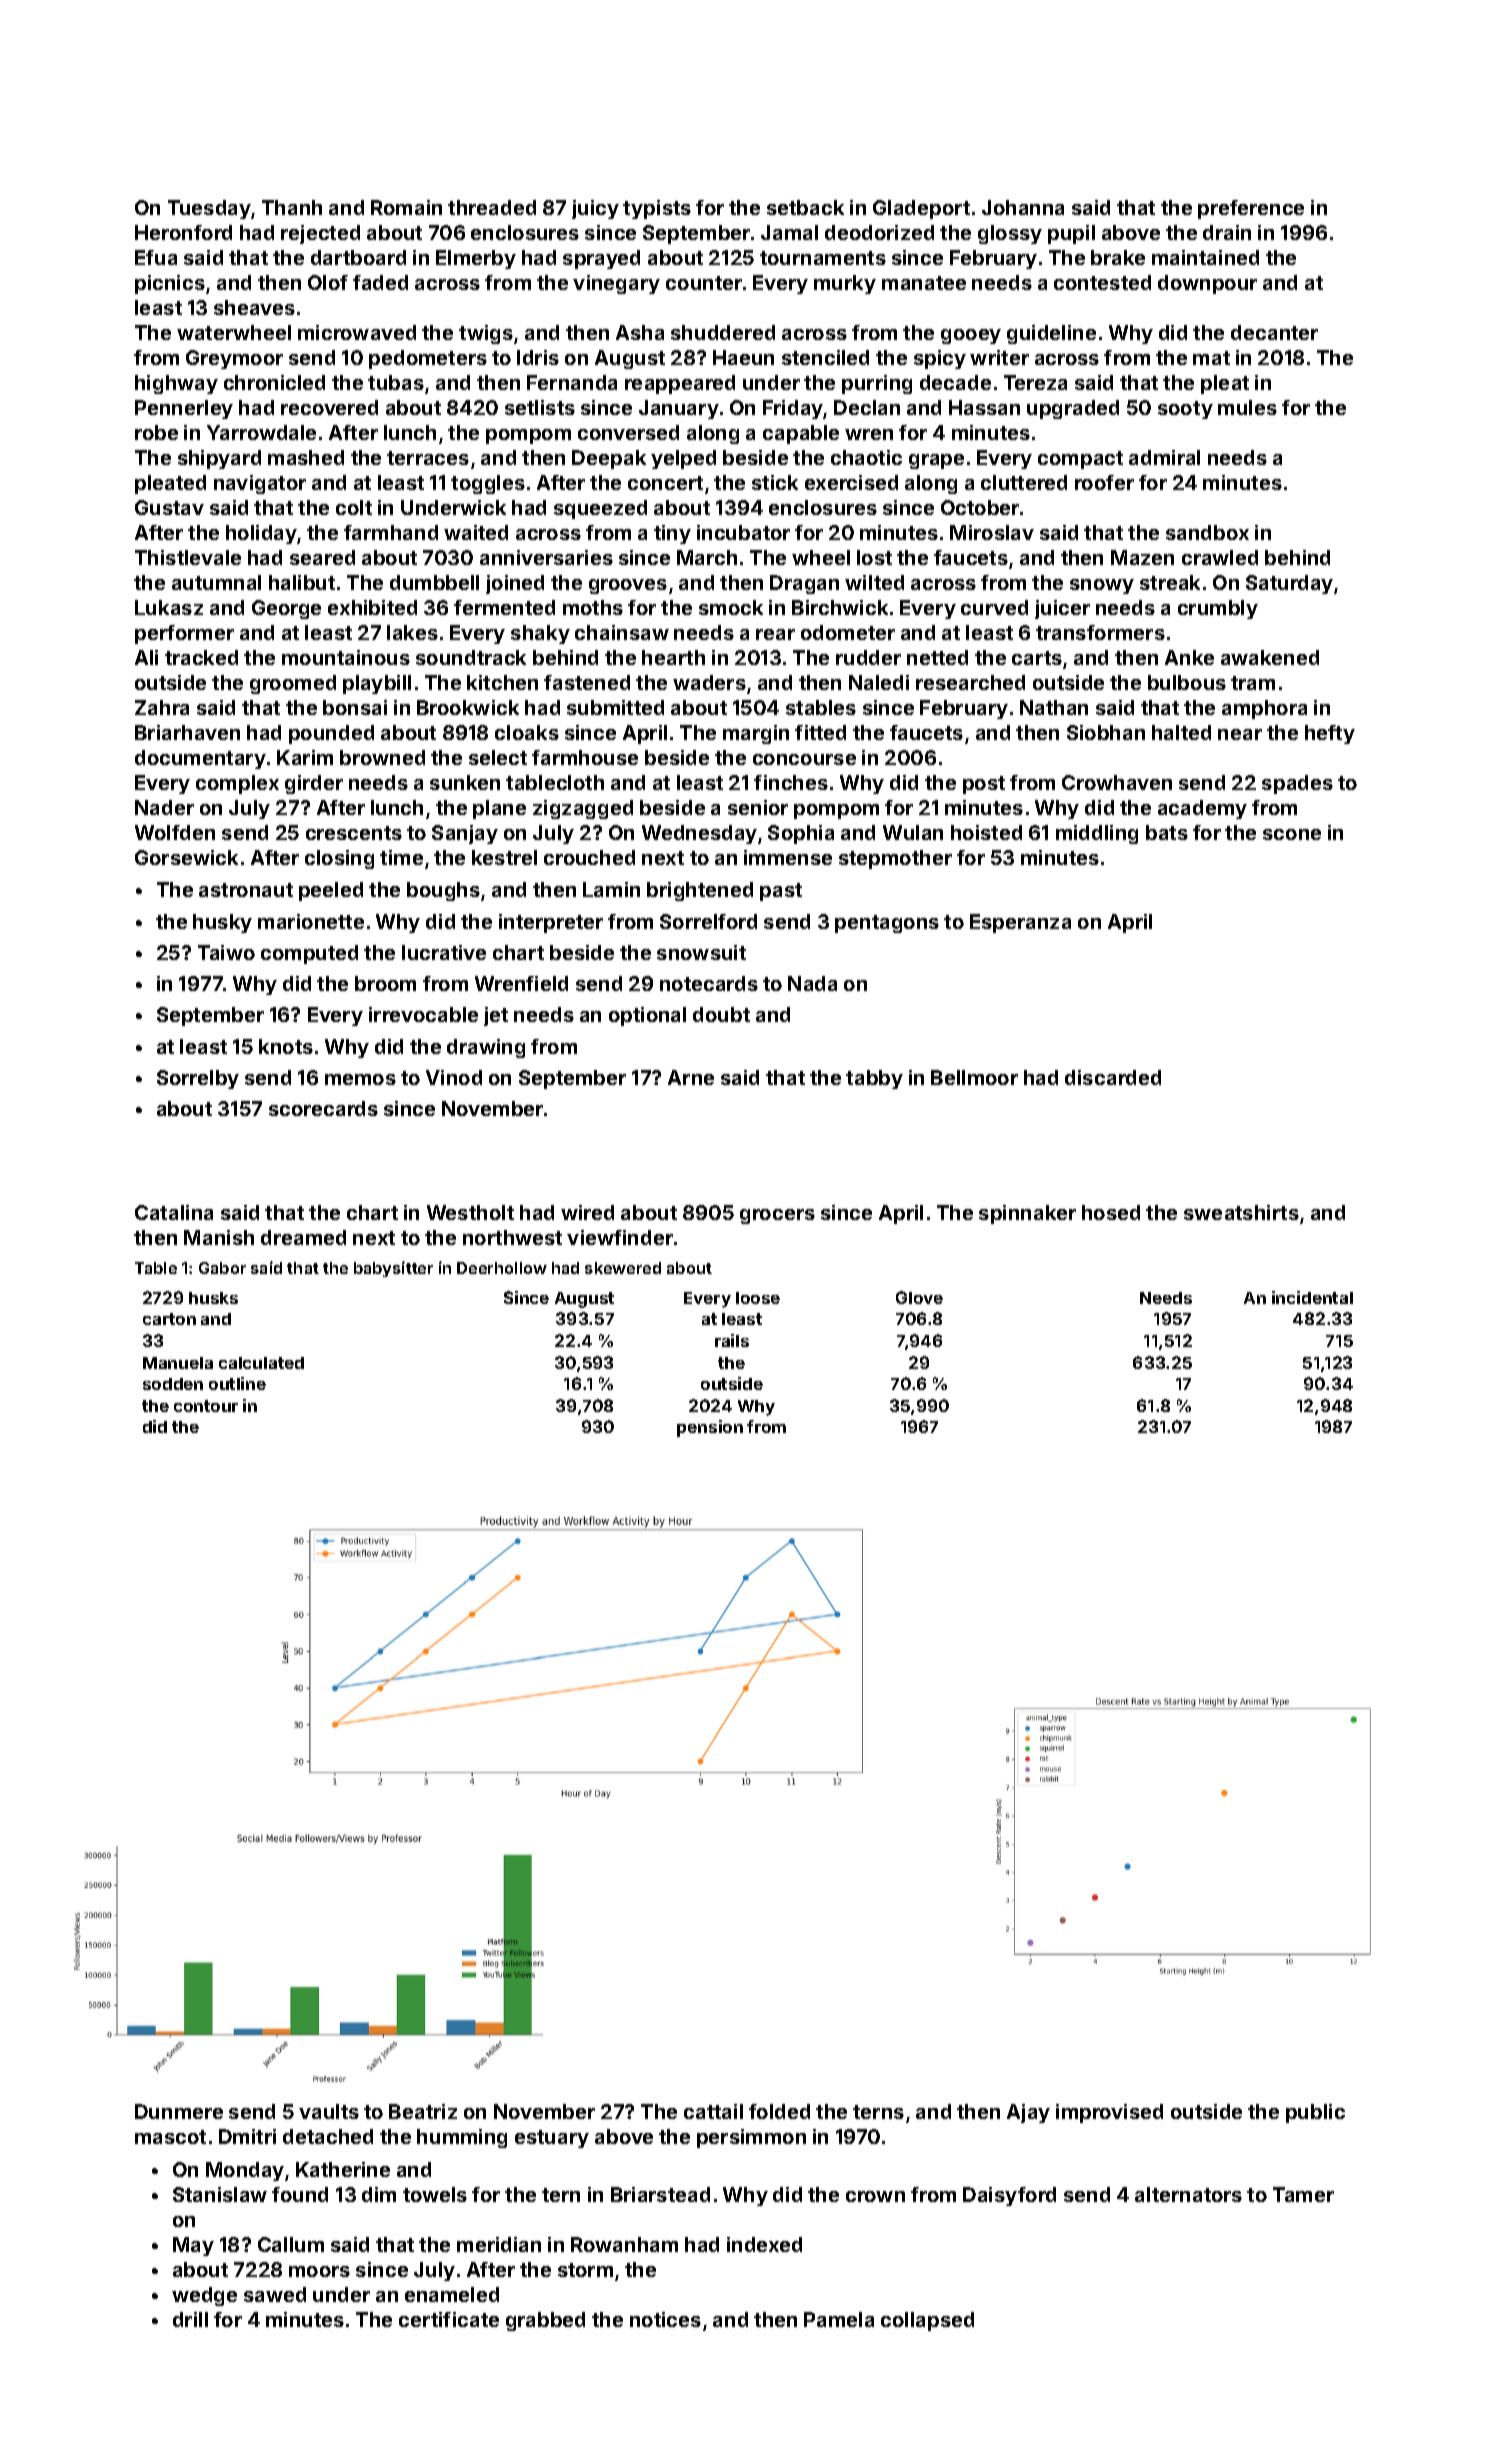 This page has width=1496, height=2464. I want to click on rails, so click(732, 1340).
